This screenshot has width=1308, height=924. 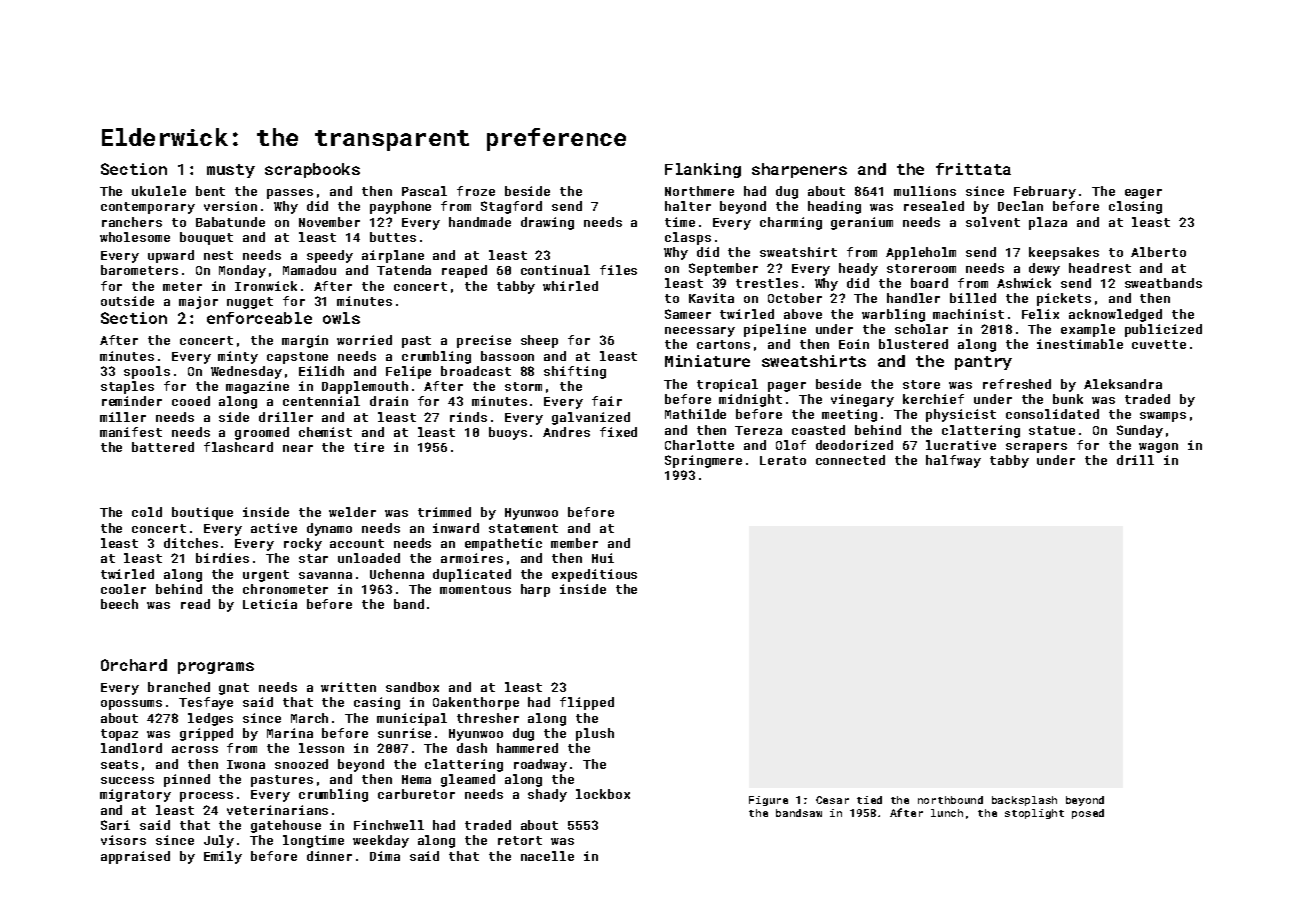 What do you see at coordinates (135, 857) in the screenshot?
I see `appraised` at bounding box center [135, 857].
